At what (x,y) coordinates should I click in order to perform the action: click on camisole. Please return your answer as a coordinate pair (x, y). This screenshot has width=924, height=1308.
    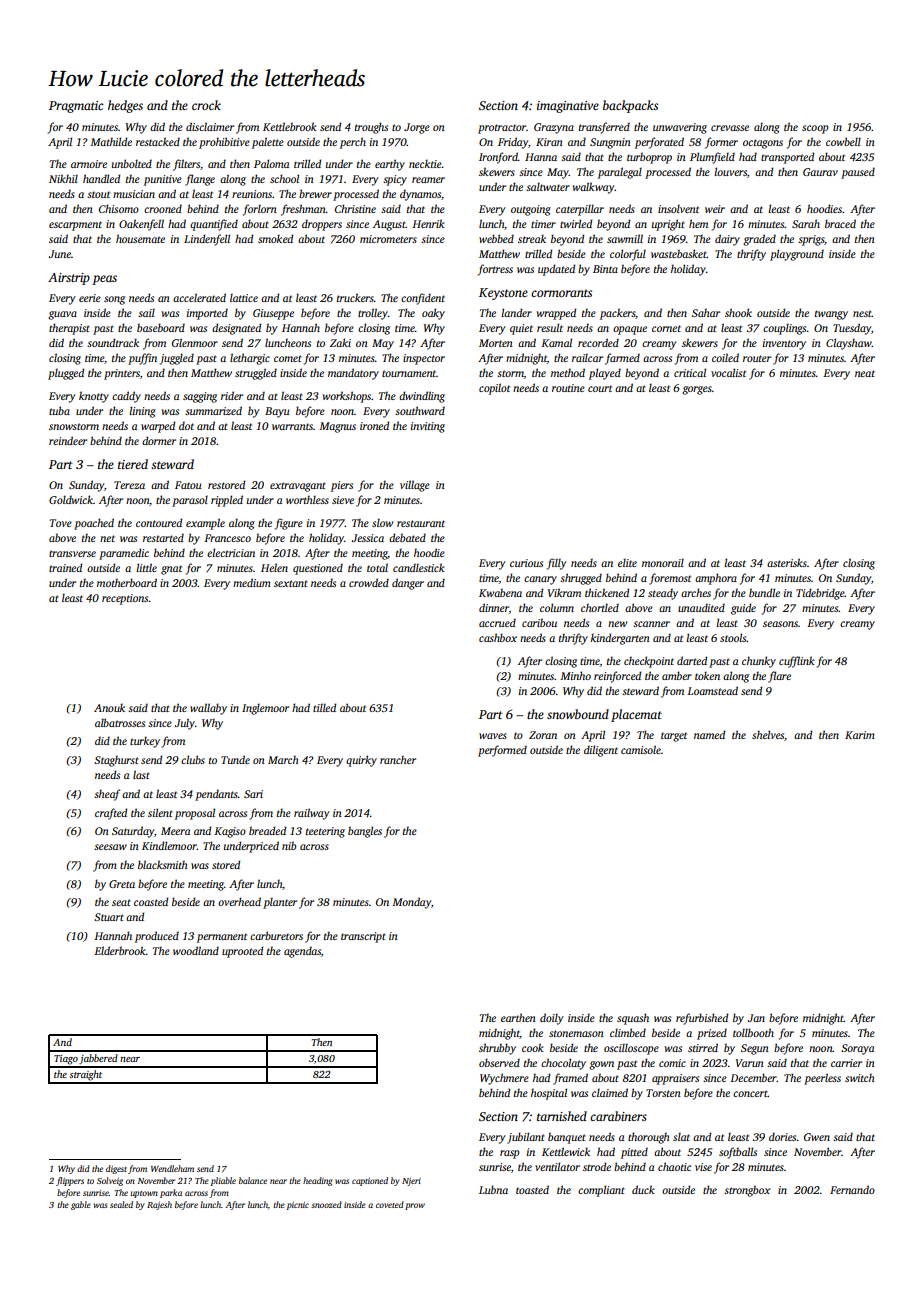
    Looking at the image, I should click on (641, 749).
